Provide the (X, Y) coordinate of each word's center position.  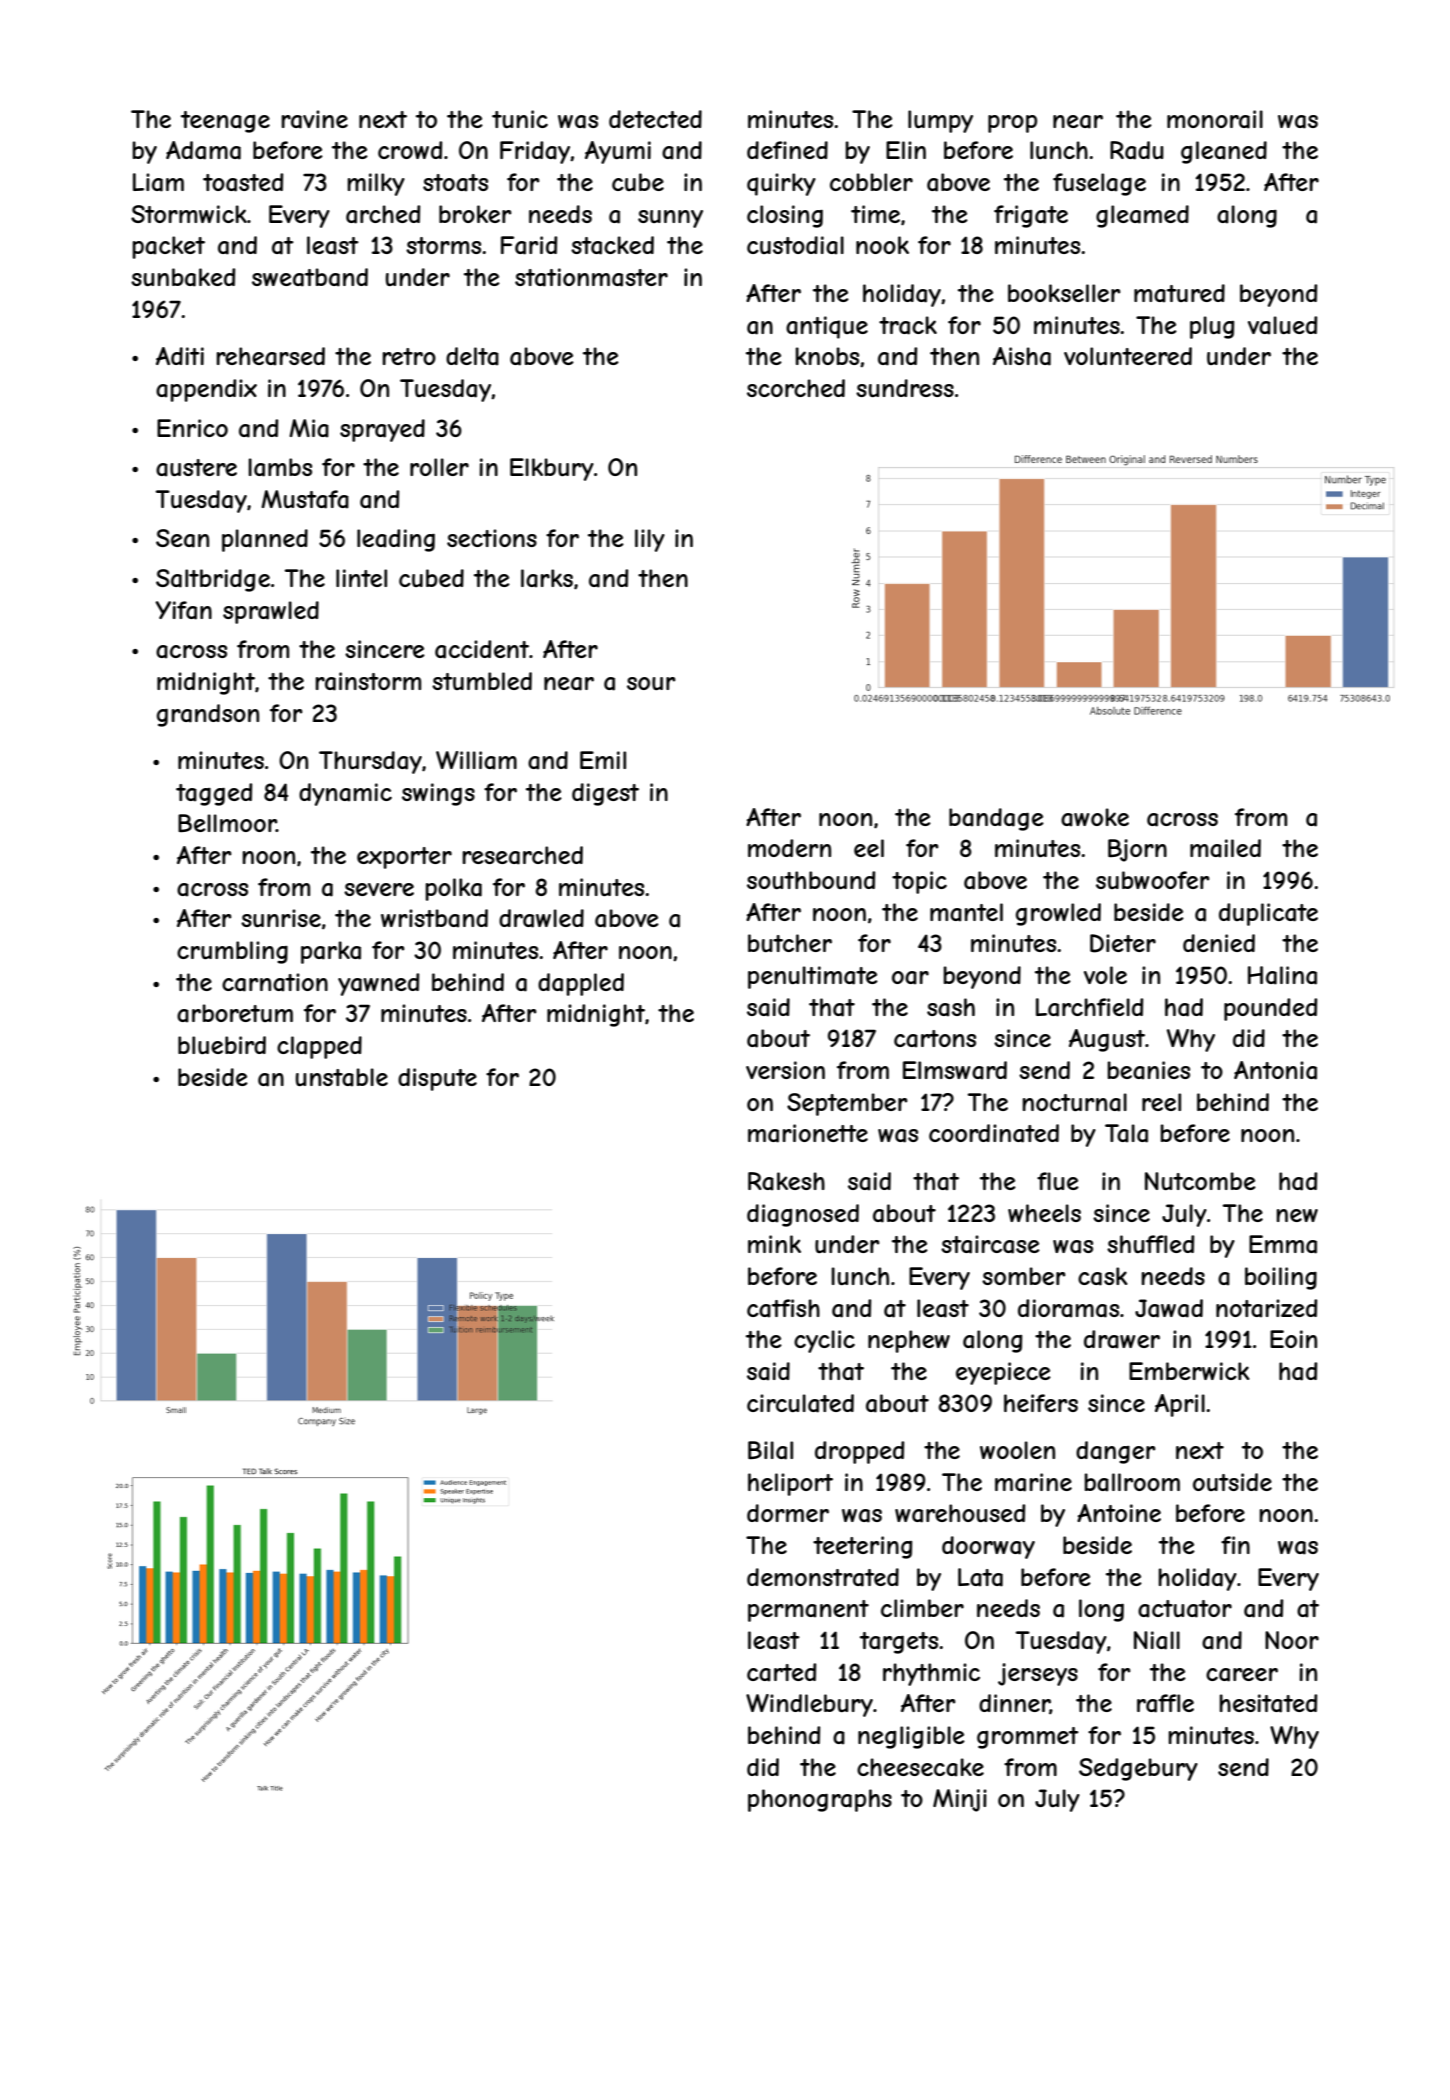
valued (1282, 325)
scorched (796, 388)
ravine (314, 119)
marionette (808, 1133)
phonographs (820, 1800)
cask (1103, 1276)
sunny (670, 219)
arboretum (235, 1013)
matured (1179, 293)
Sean (182, 538)
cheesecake (920, 1767)
